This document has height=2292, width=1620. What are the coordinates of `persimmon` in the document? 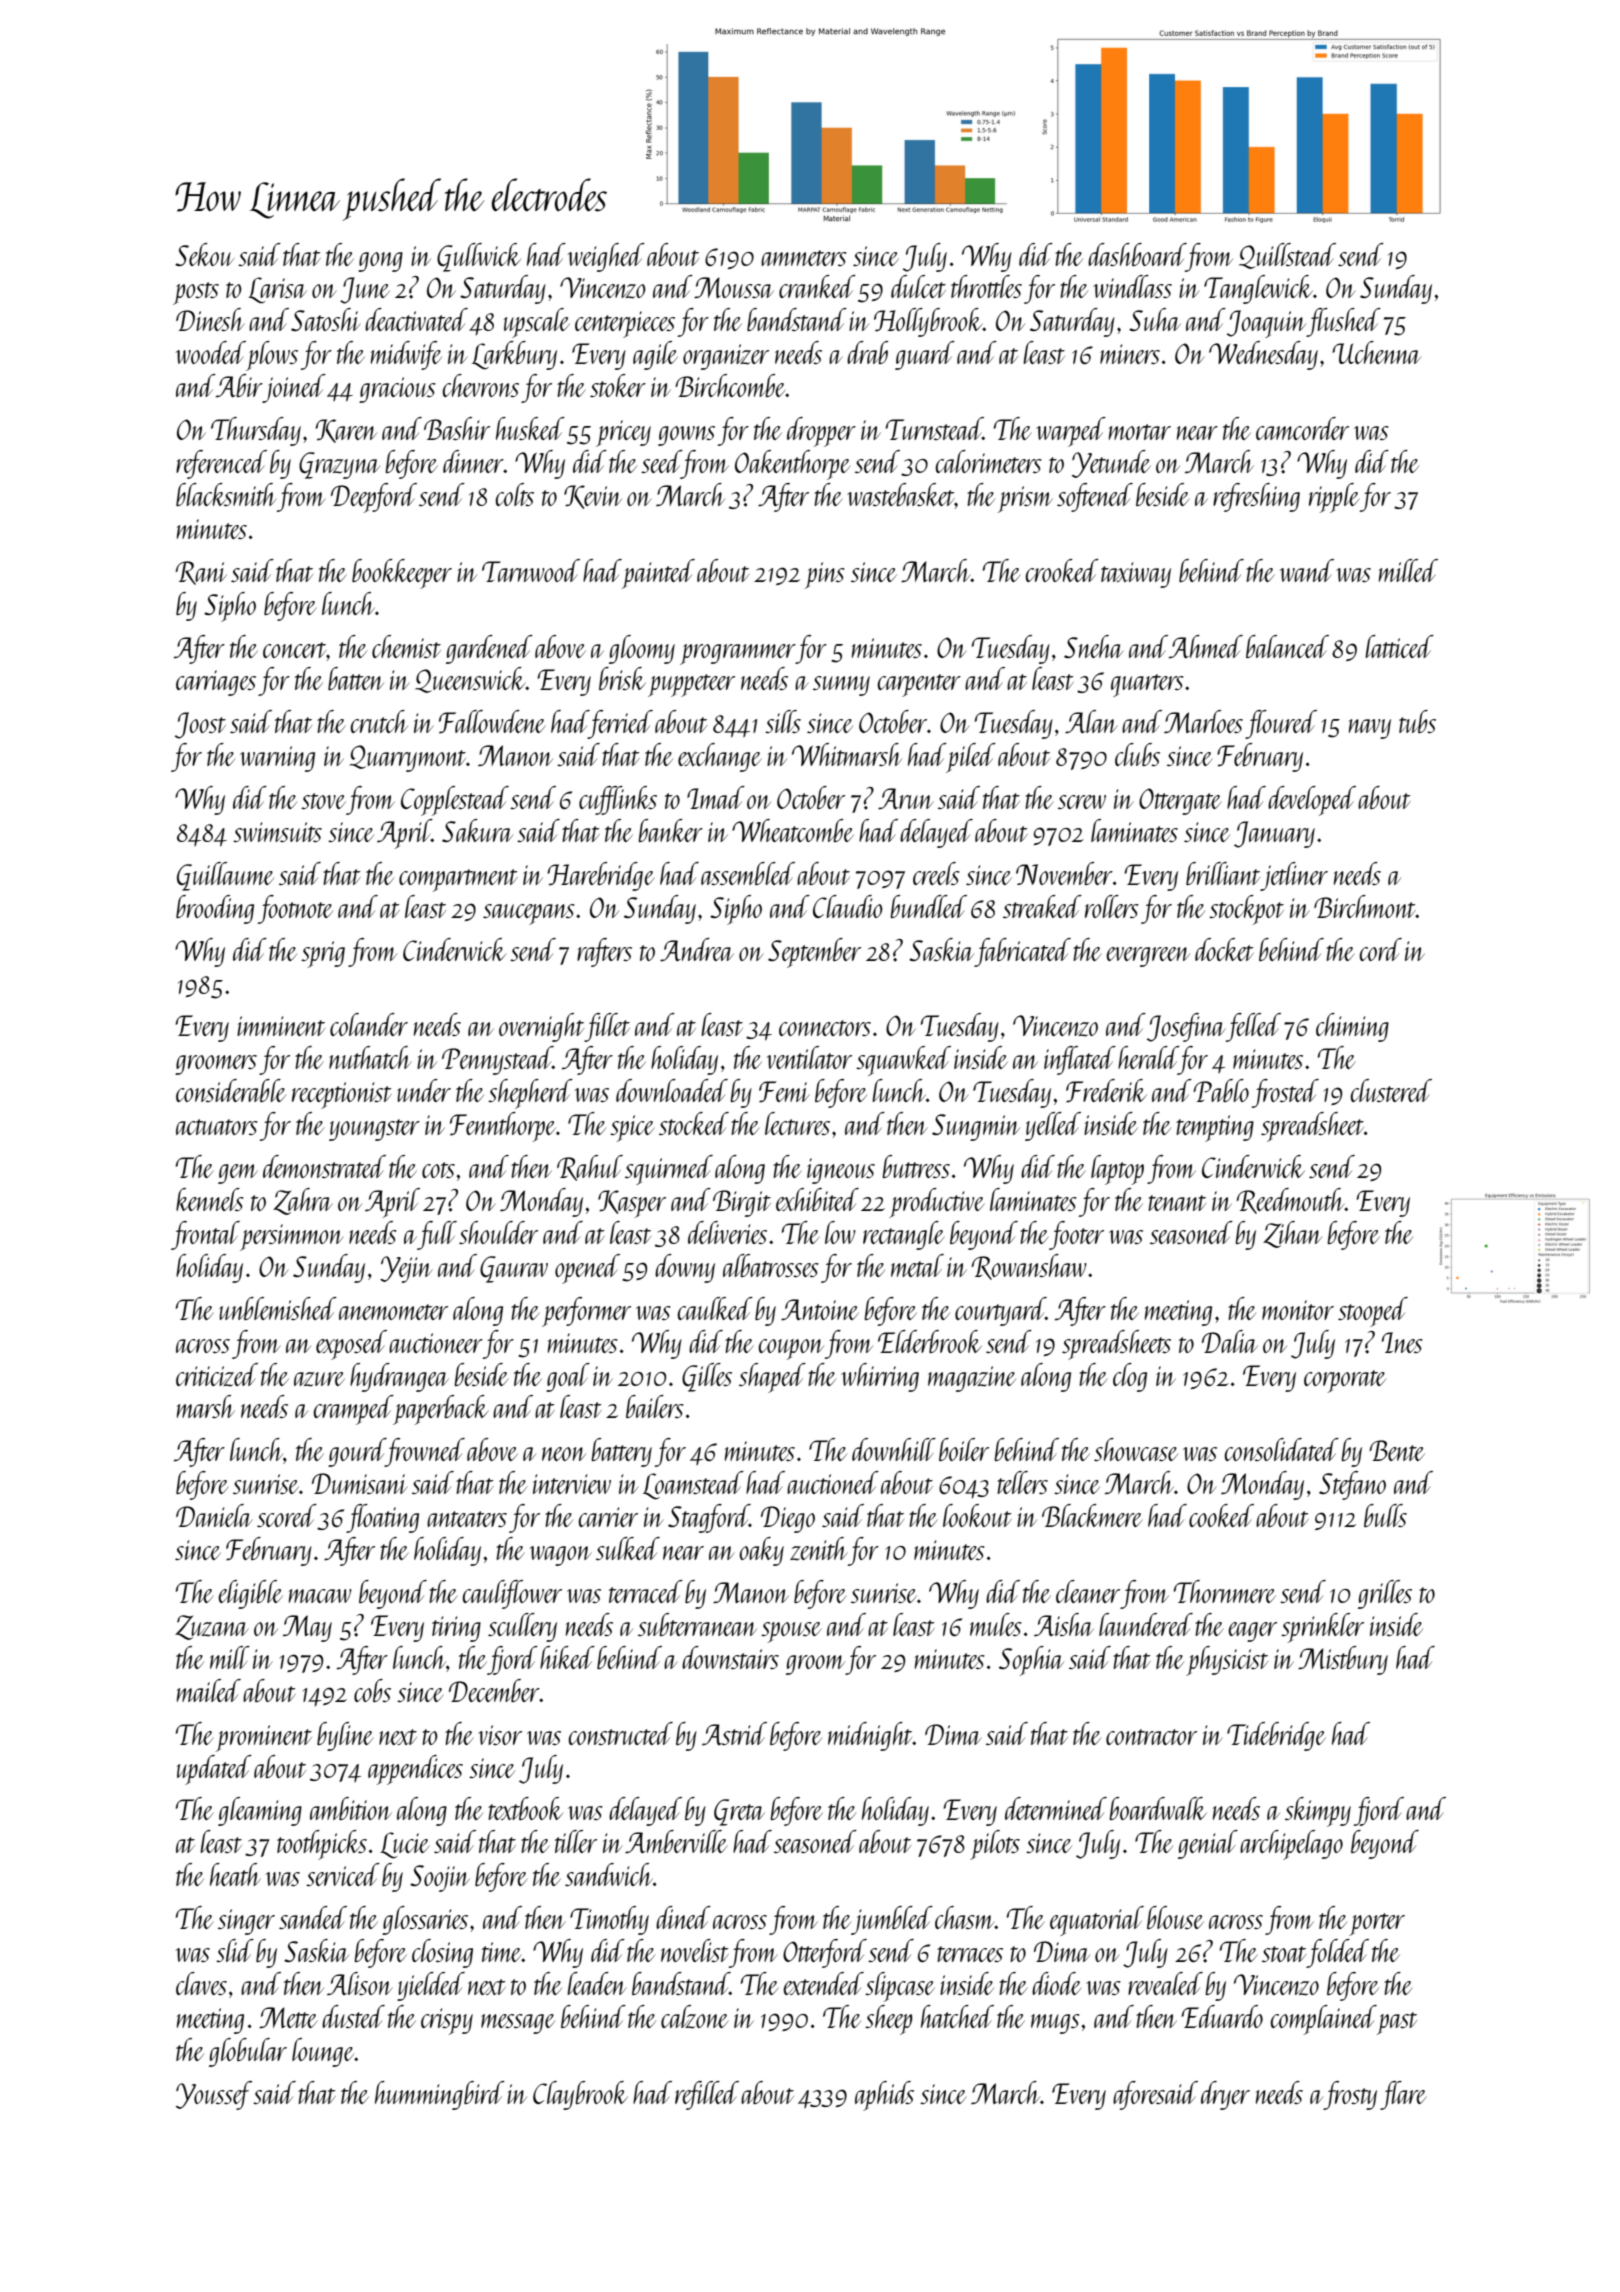 It's located at (292, 1237).
